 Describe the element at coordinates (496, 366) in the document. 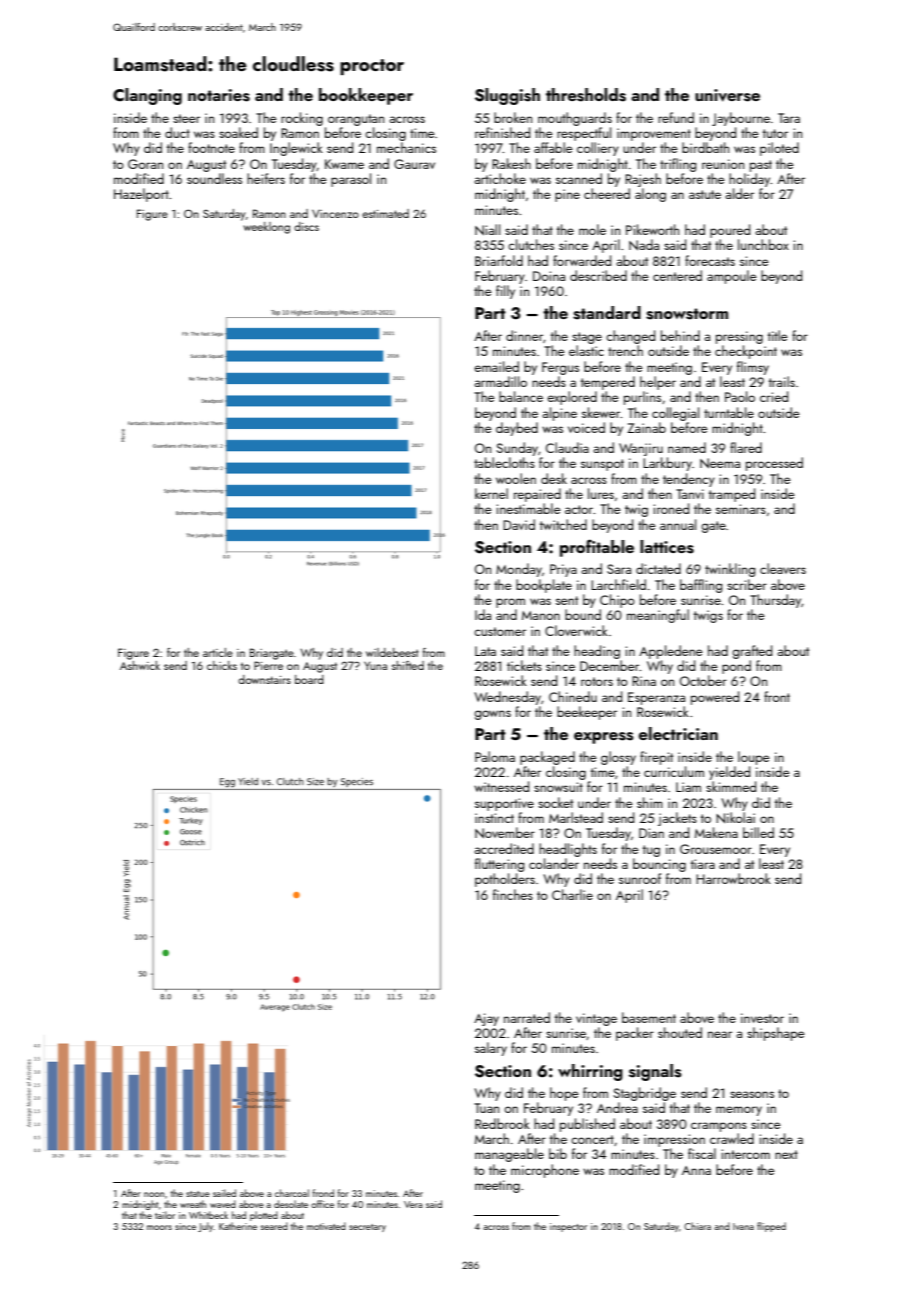

I see `emailed` at that location.
